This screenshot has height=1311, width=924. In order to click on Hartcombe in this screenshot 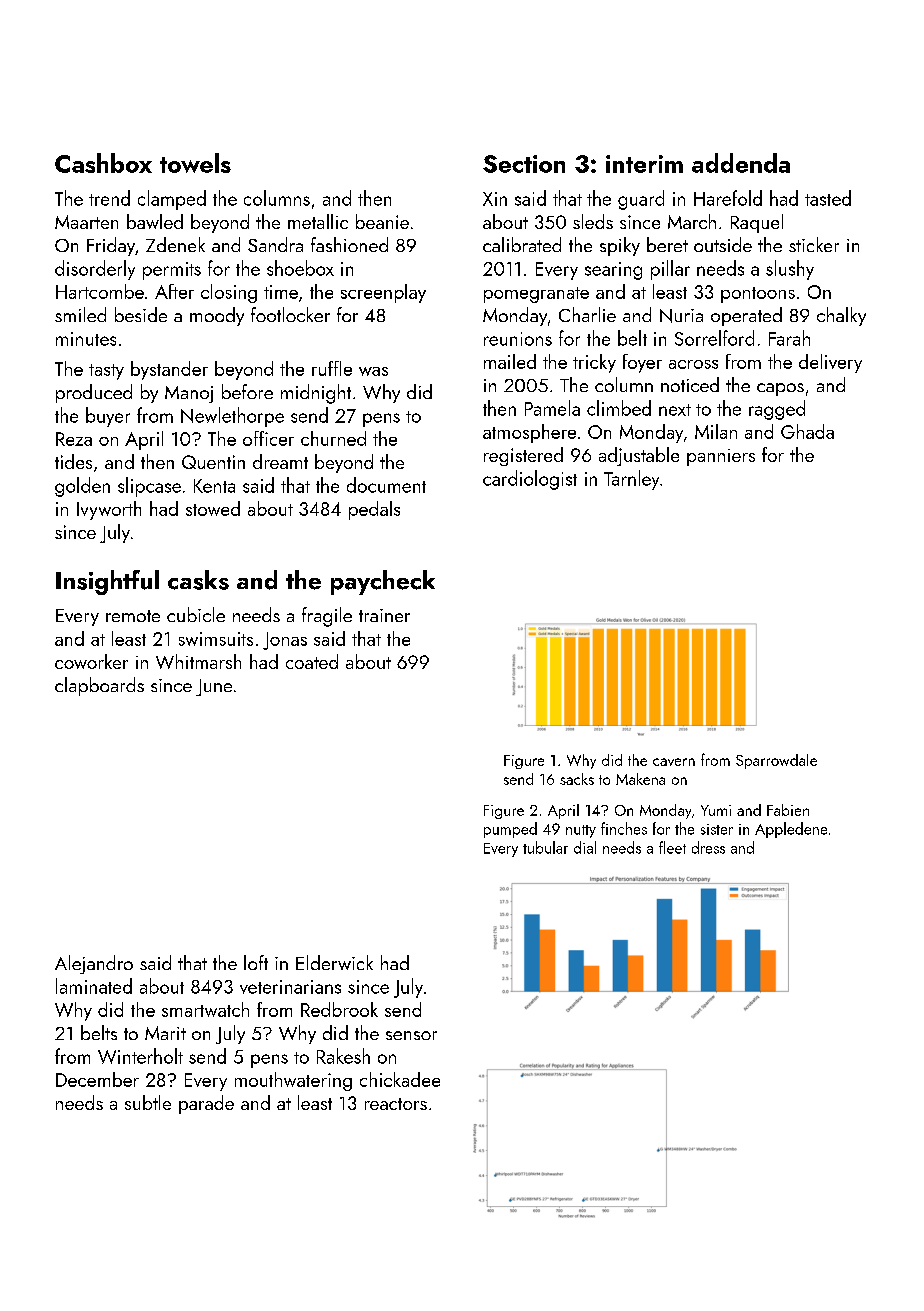, I will do `click(100, 291)`.
